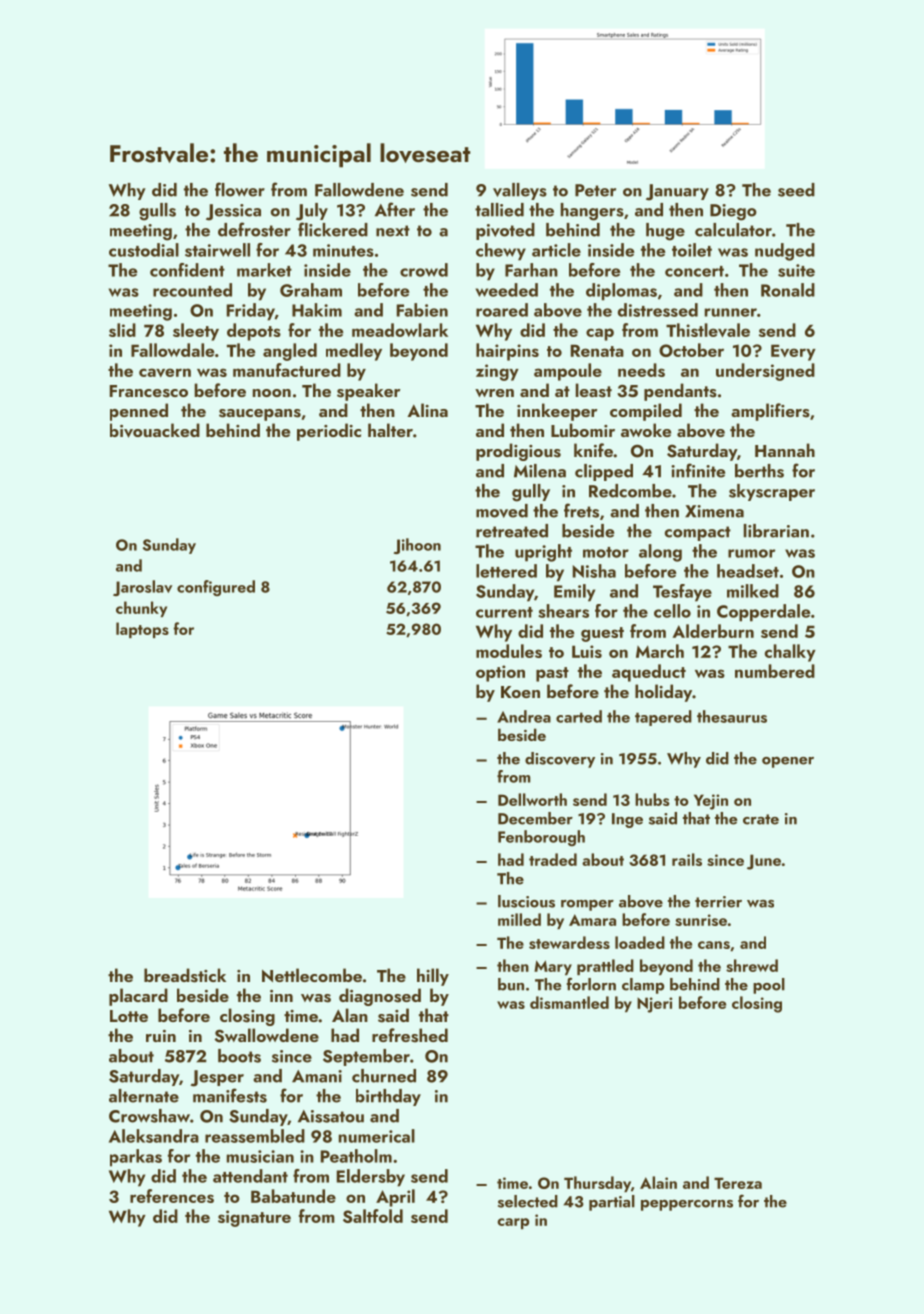 The height and width of the screenshot is (1314, 924). What do you see at coordinates (738, 1183) in the screenshot?
I see `Tereza` at bounding box center [738, 1183].
